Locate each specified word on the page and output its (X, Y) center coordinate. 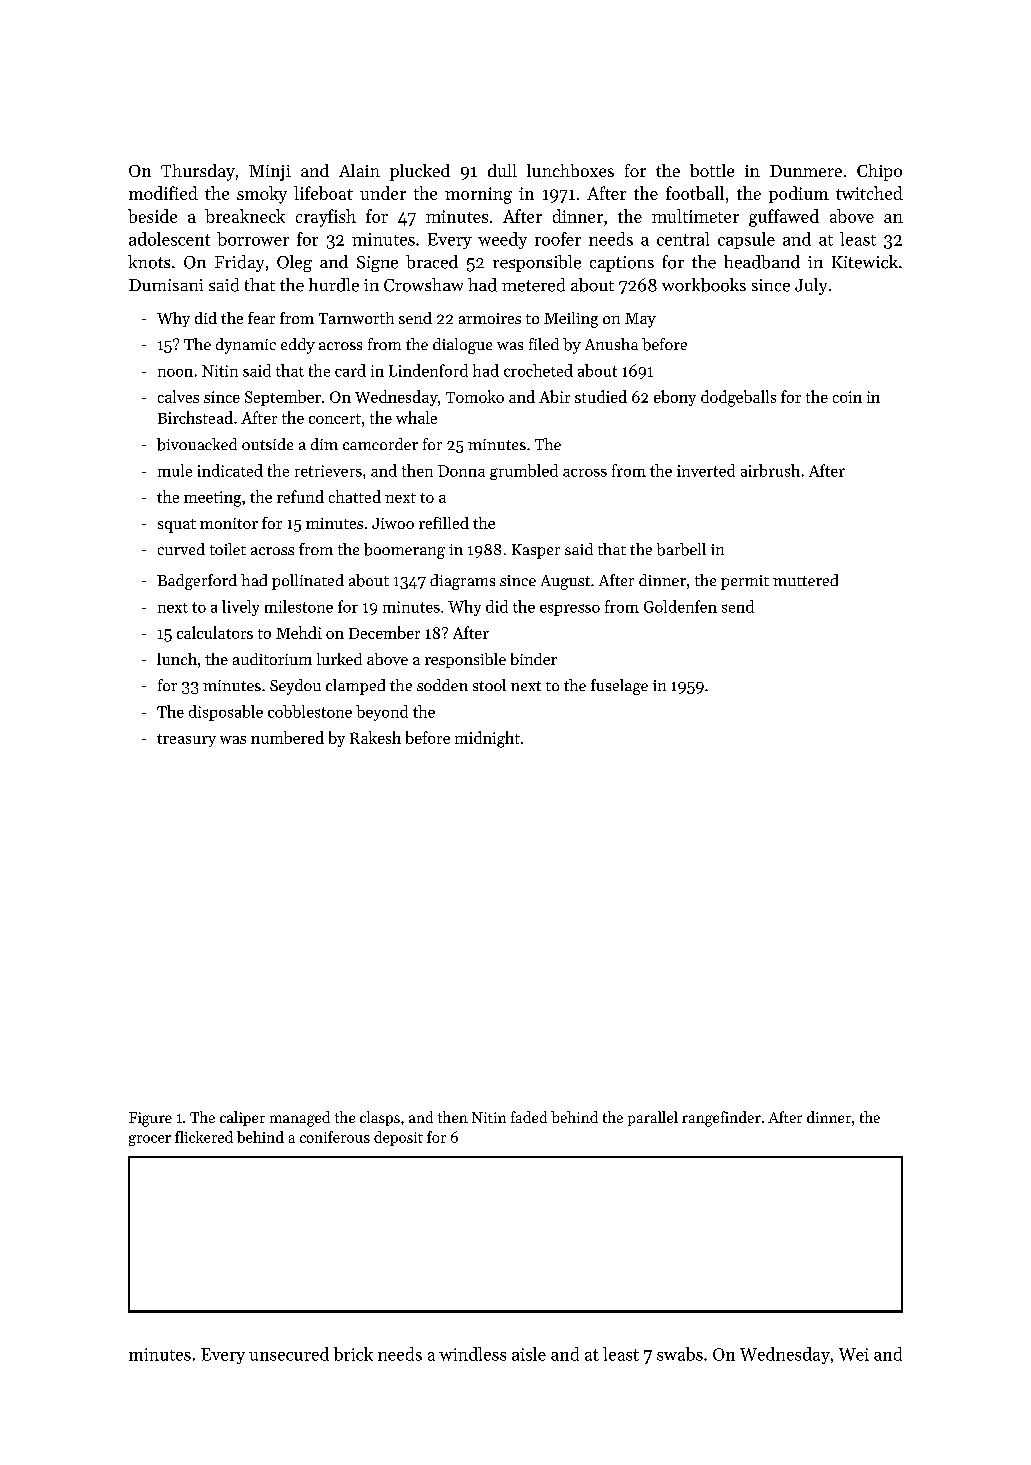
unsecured (289, 1354)
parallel (653, 1118)
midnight (487, 739)
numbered (287, 737)
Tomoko (475, 396)
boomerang (404, 551)
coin (847, 397)
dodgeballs (738, 398)
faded (529, 1117)
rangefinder (721, 1119)
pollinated (308, 582)
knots (149, 262)
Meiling (571, 320)
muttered (805, 580)
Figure (150, 1119)
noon (175, 373)
